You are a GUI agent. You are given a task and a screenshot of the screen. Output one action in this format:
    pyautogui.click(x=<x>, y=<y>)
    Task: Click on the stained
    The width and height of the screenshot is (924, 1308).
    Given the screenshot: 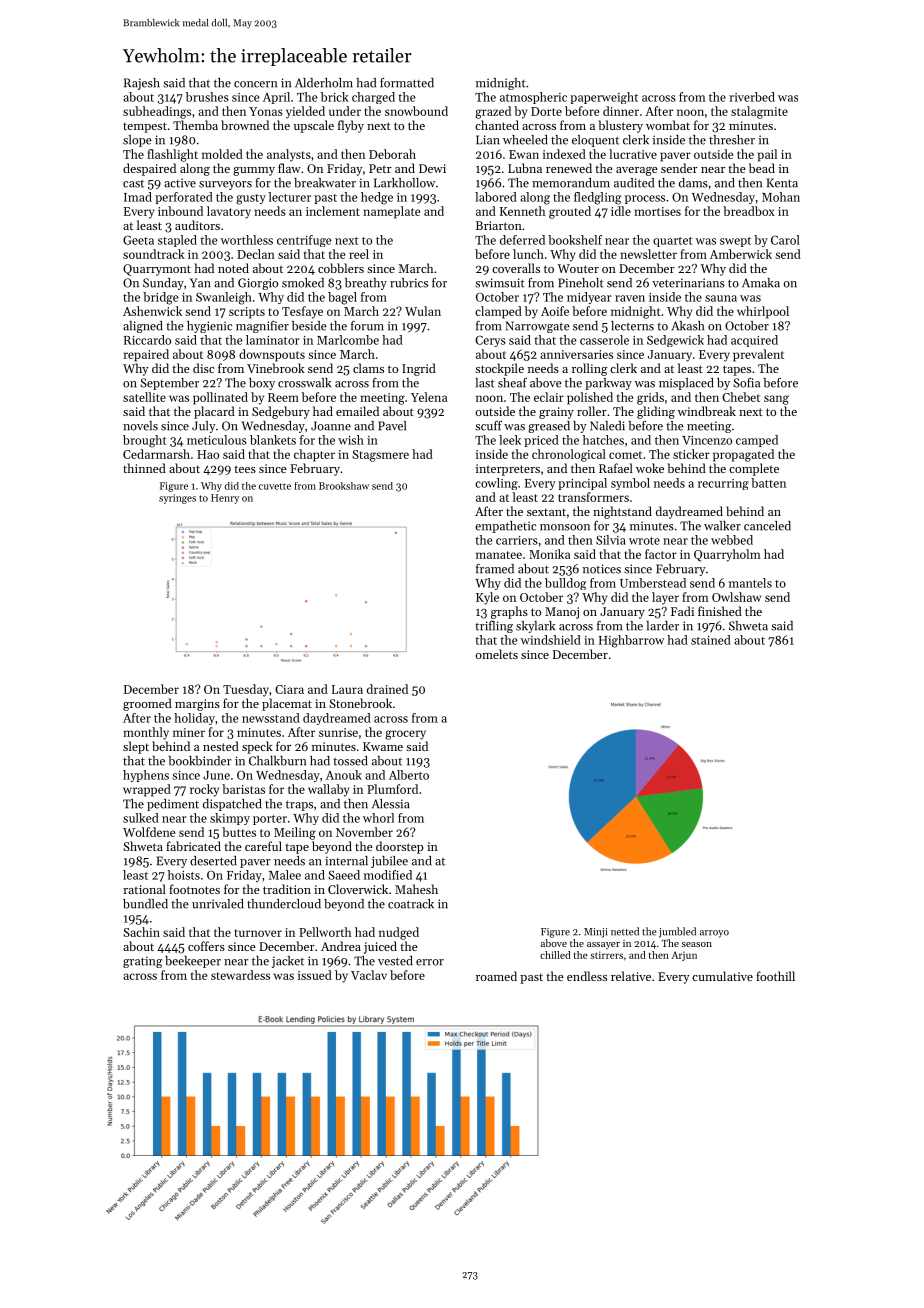 What is the action you would take?
    pyautogui.click(x=711, y=640)
